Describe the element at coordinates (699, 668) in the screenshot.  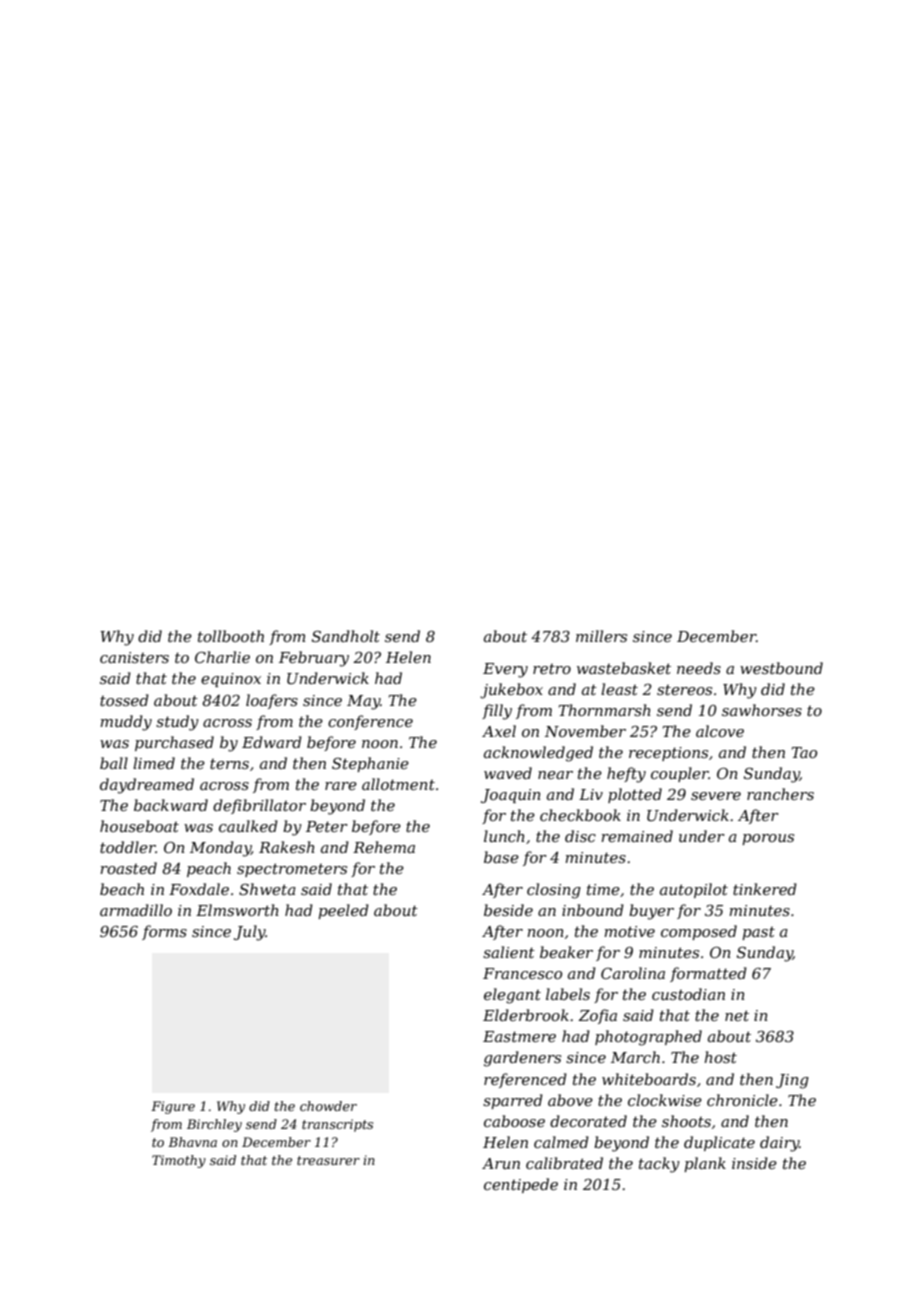
I see `needs` at that location.
